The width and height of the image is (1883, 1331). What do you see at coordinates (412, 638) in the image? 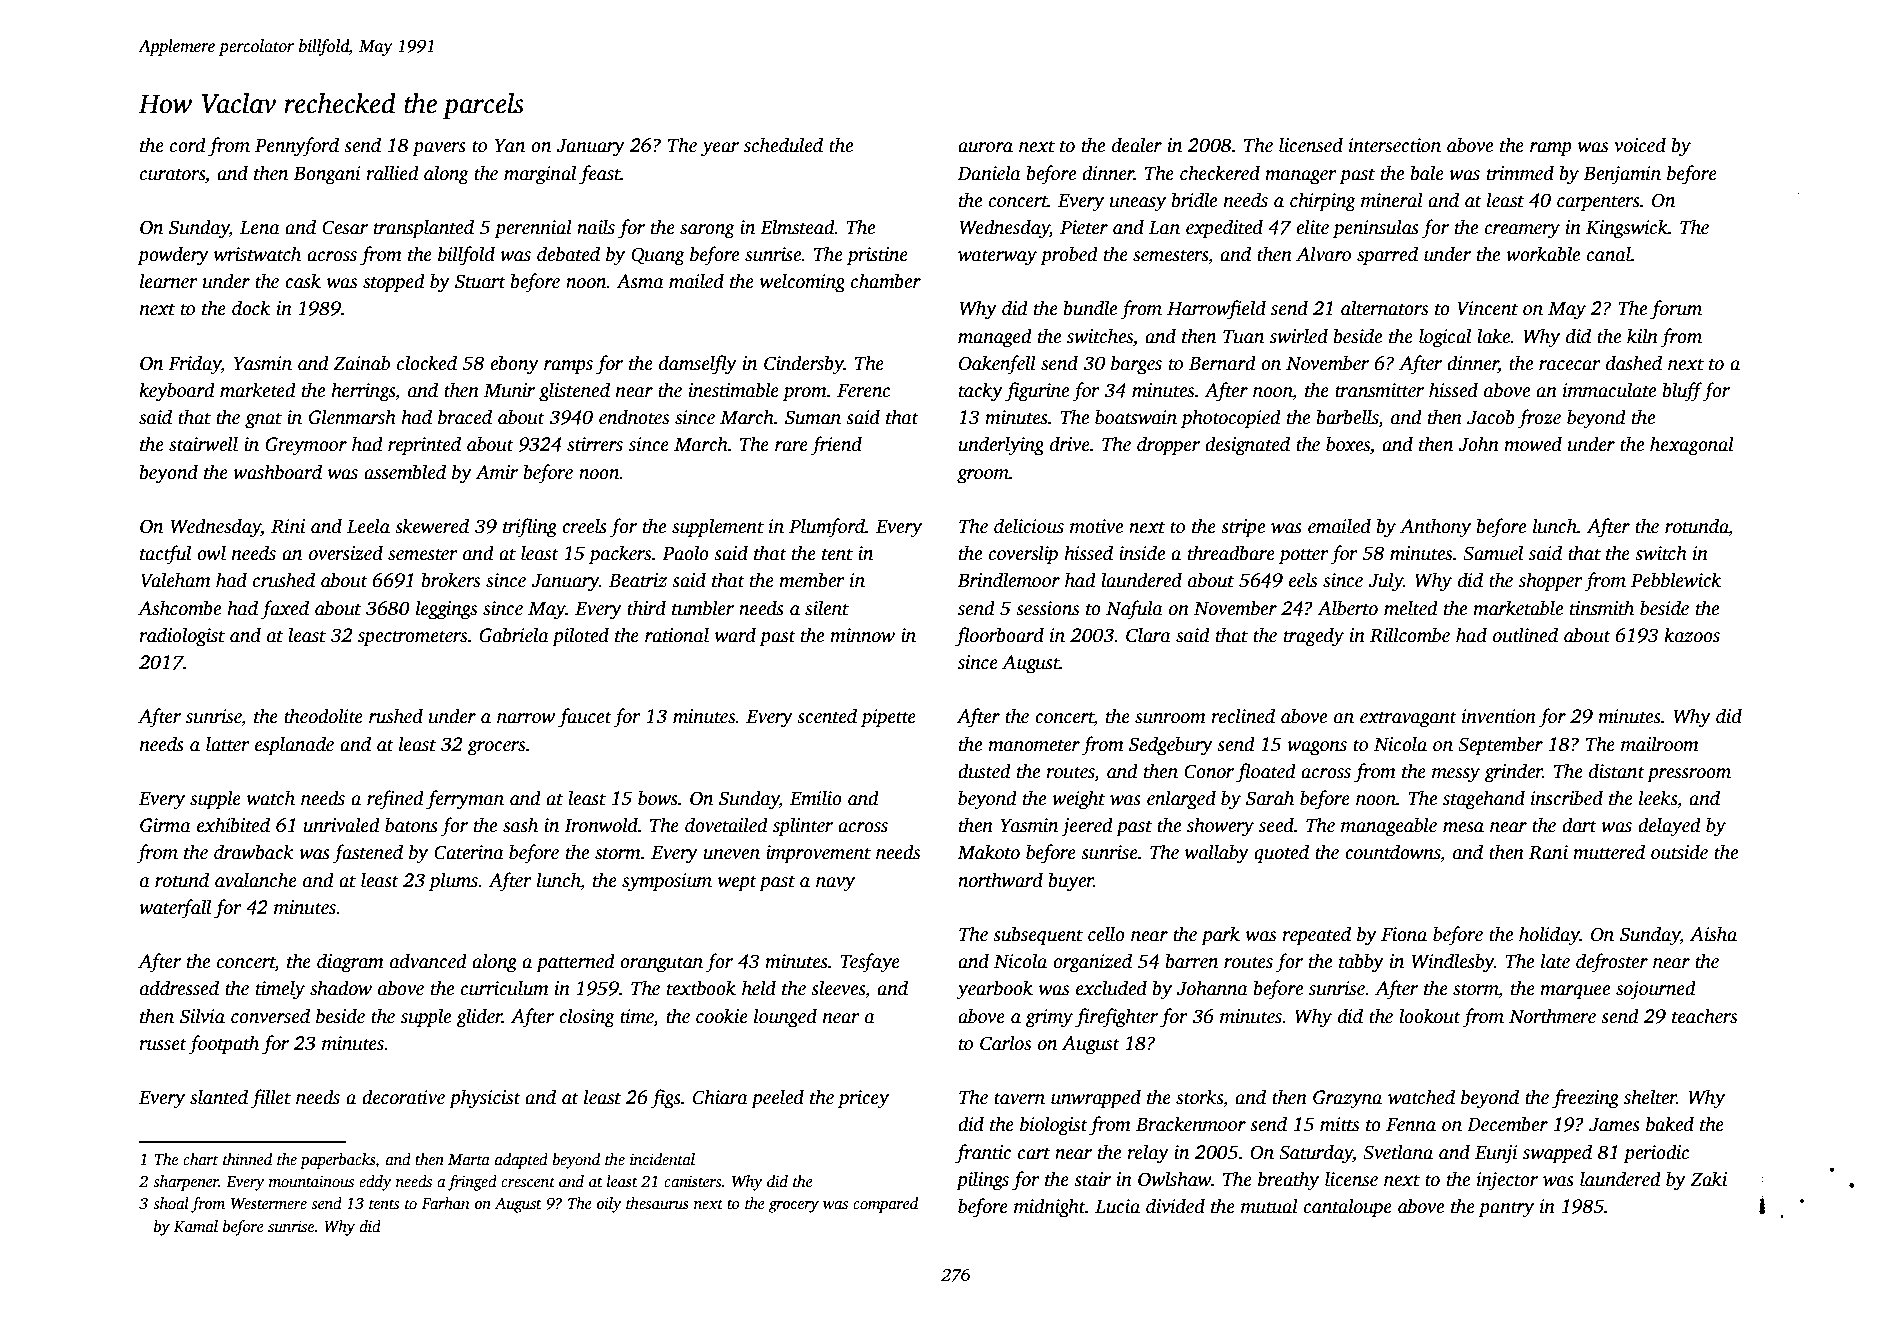
I see `spectrometers` at bounding box center [412, 638].
